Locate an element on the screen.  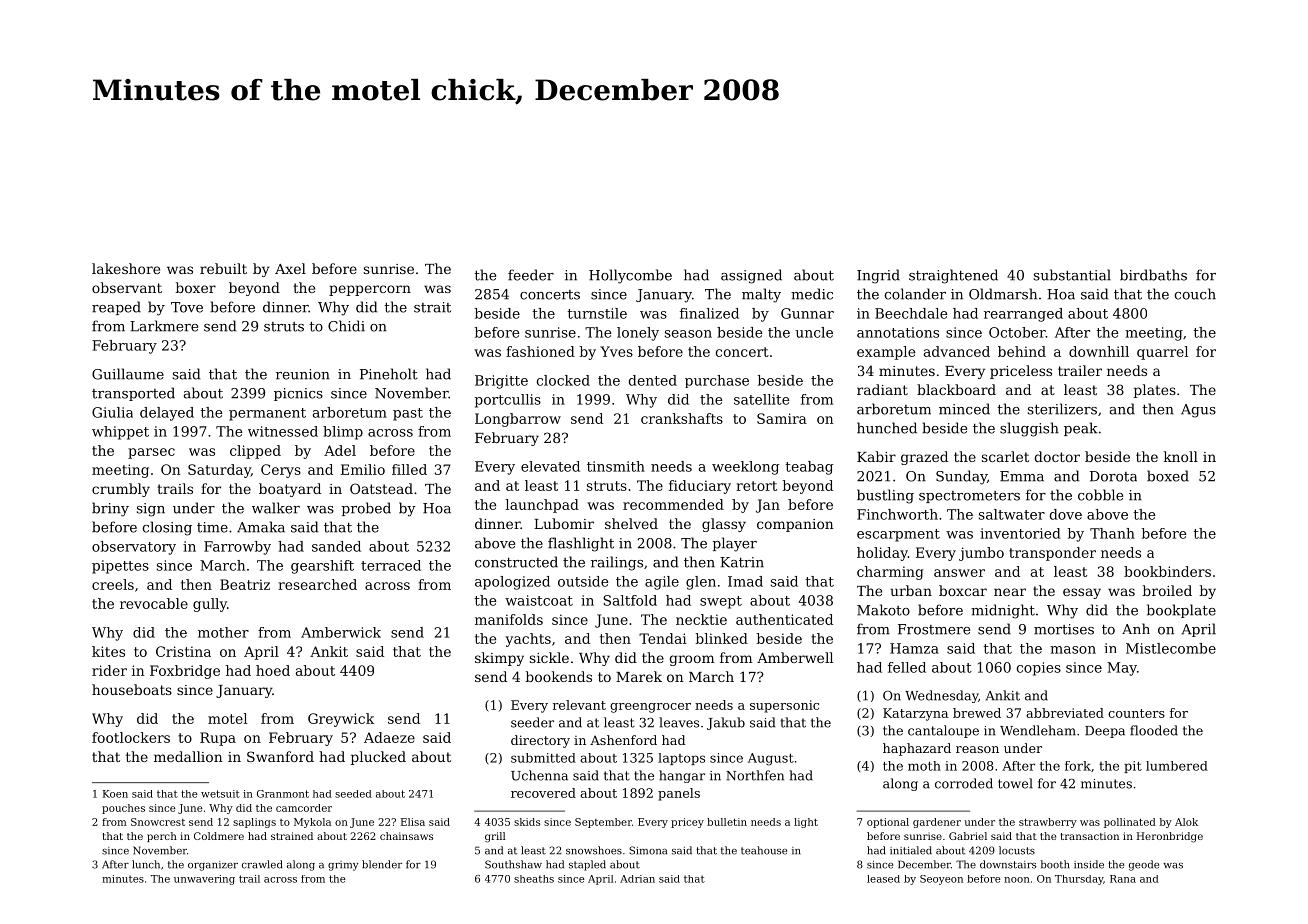
bookplate is located at coordinates (1181, 611).
